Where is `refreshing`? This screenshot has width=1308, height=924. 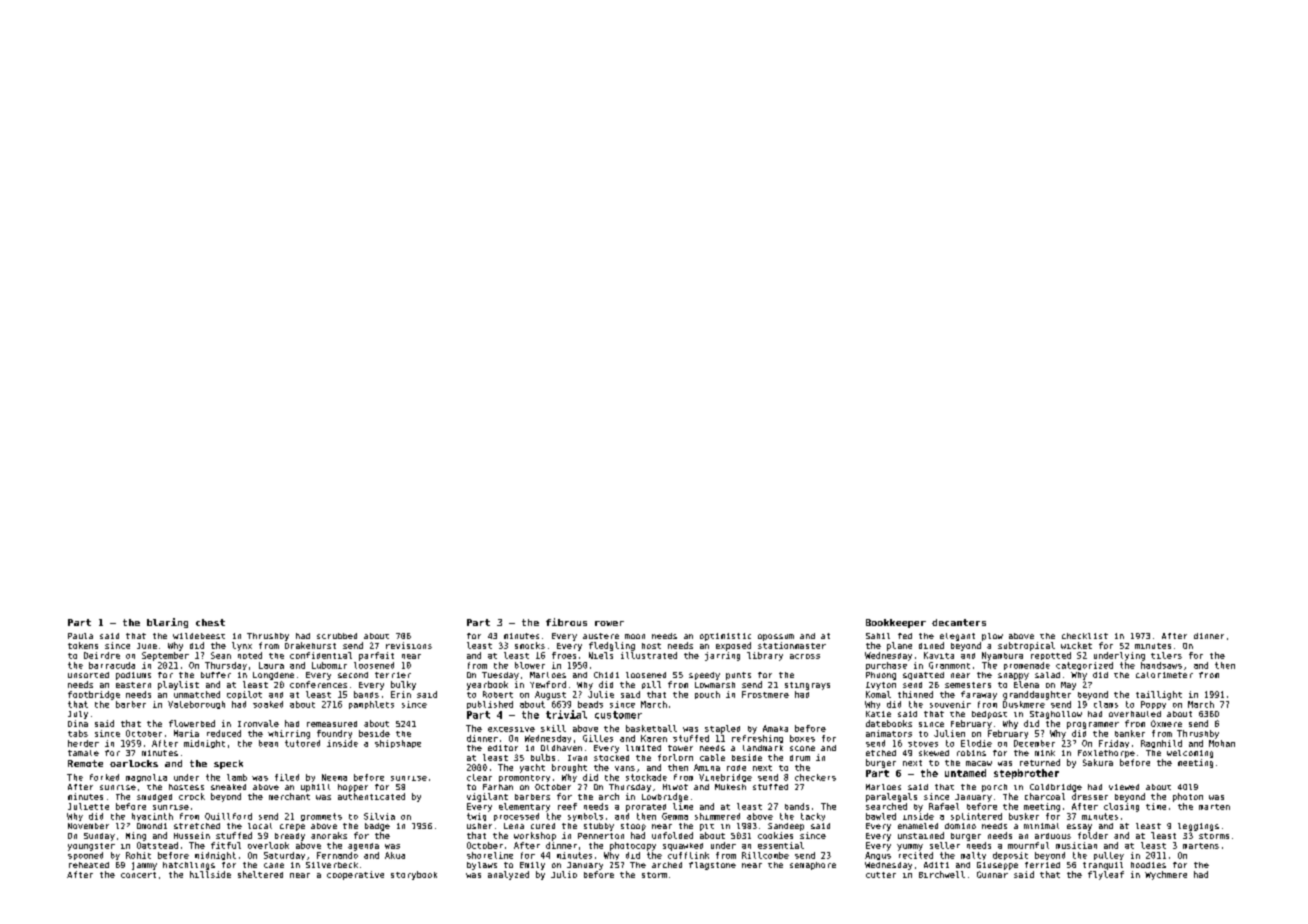
refreshing is located at coordinates (757, 739).
